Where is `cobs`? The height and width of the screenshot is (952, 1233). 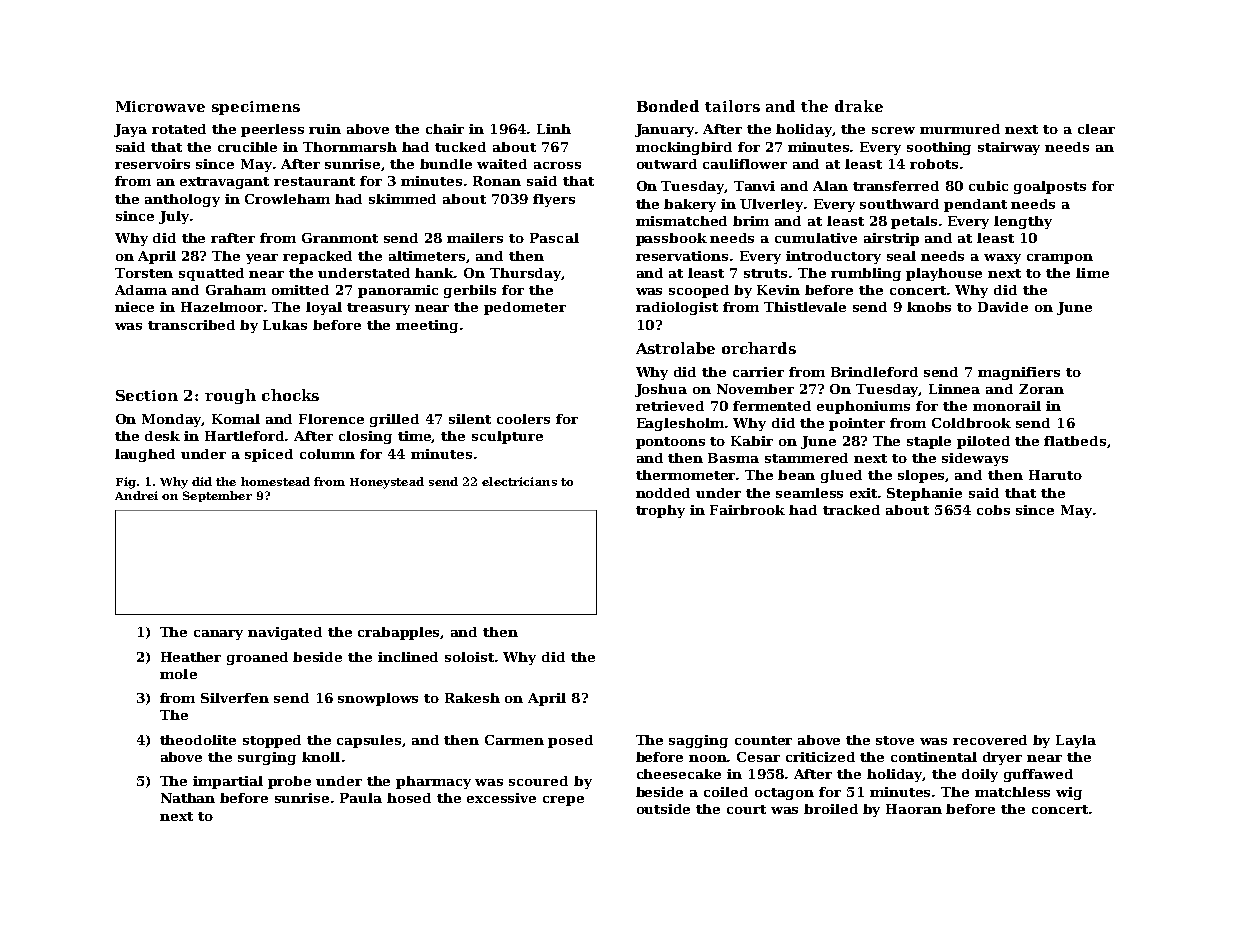 cobs is located at coordinates (993, 510).
